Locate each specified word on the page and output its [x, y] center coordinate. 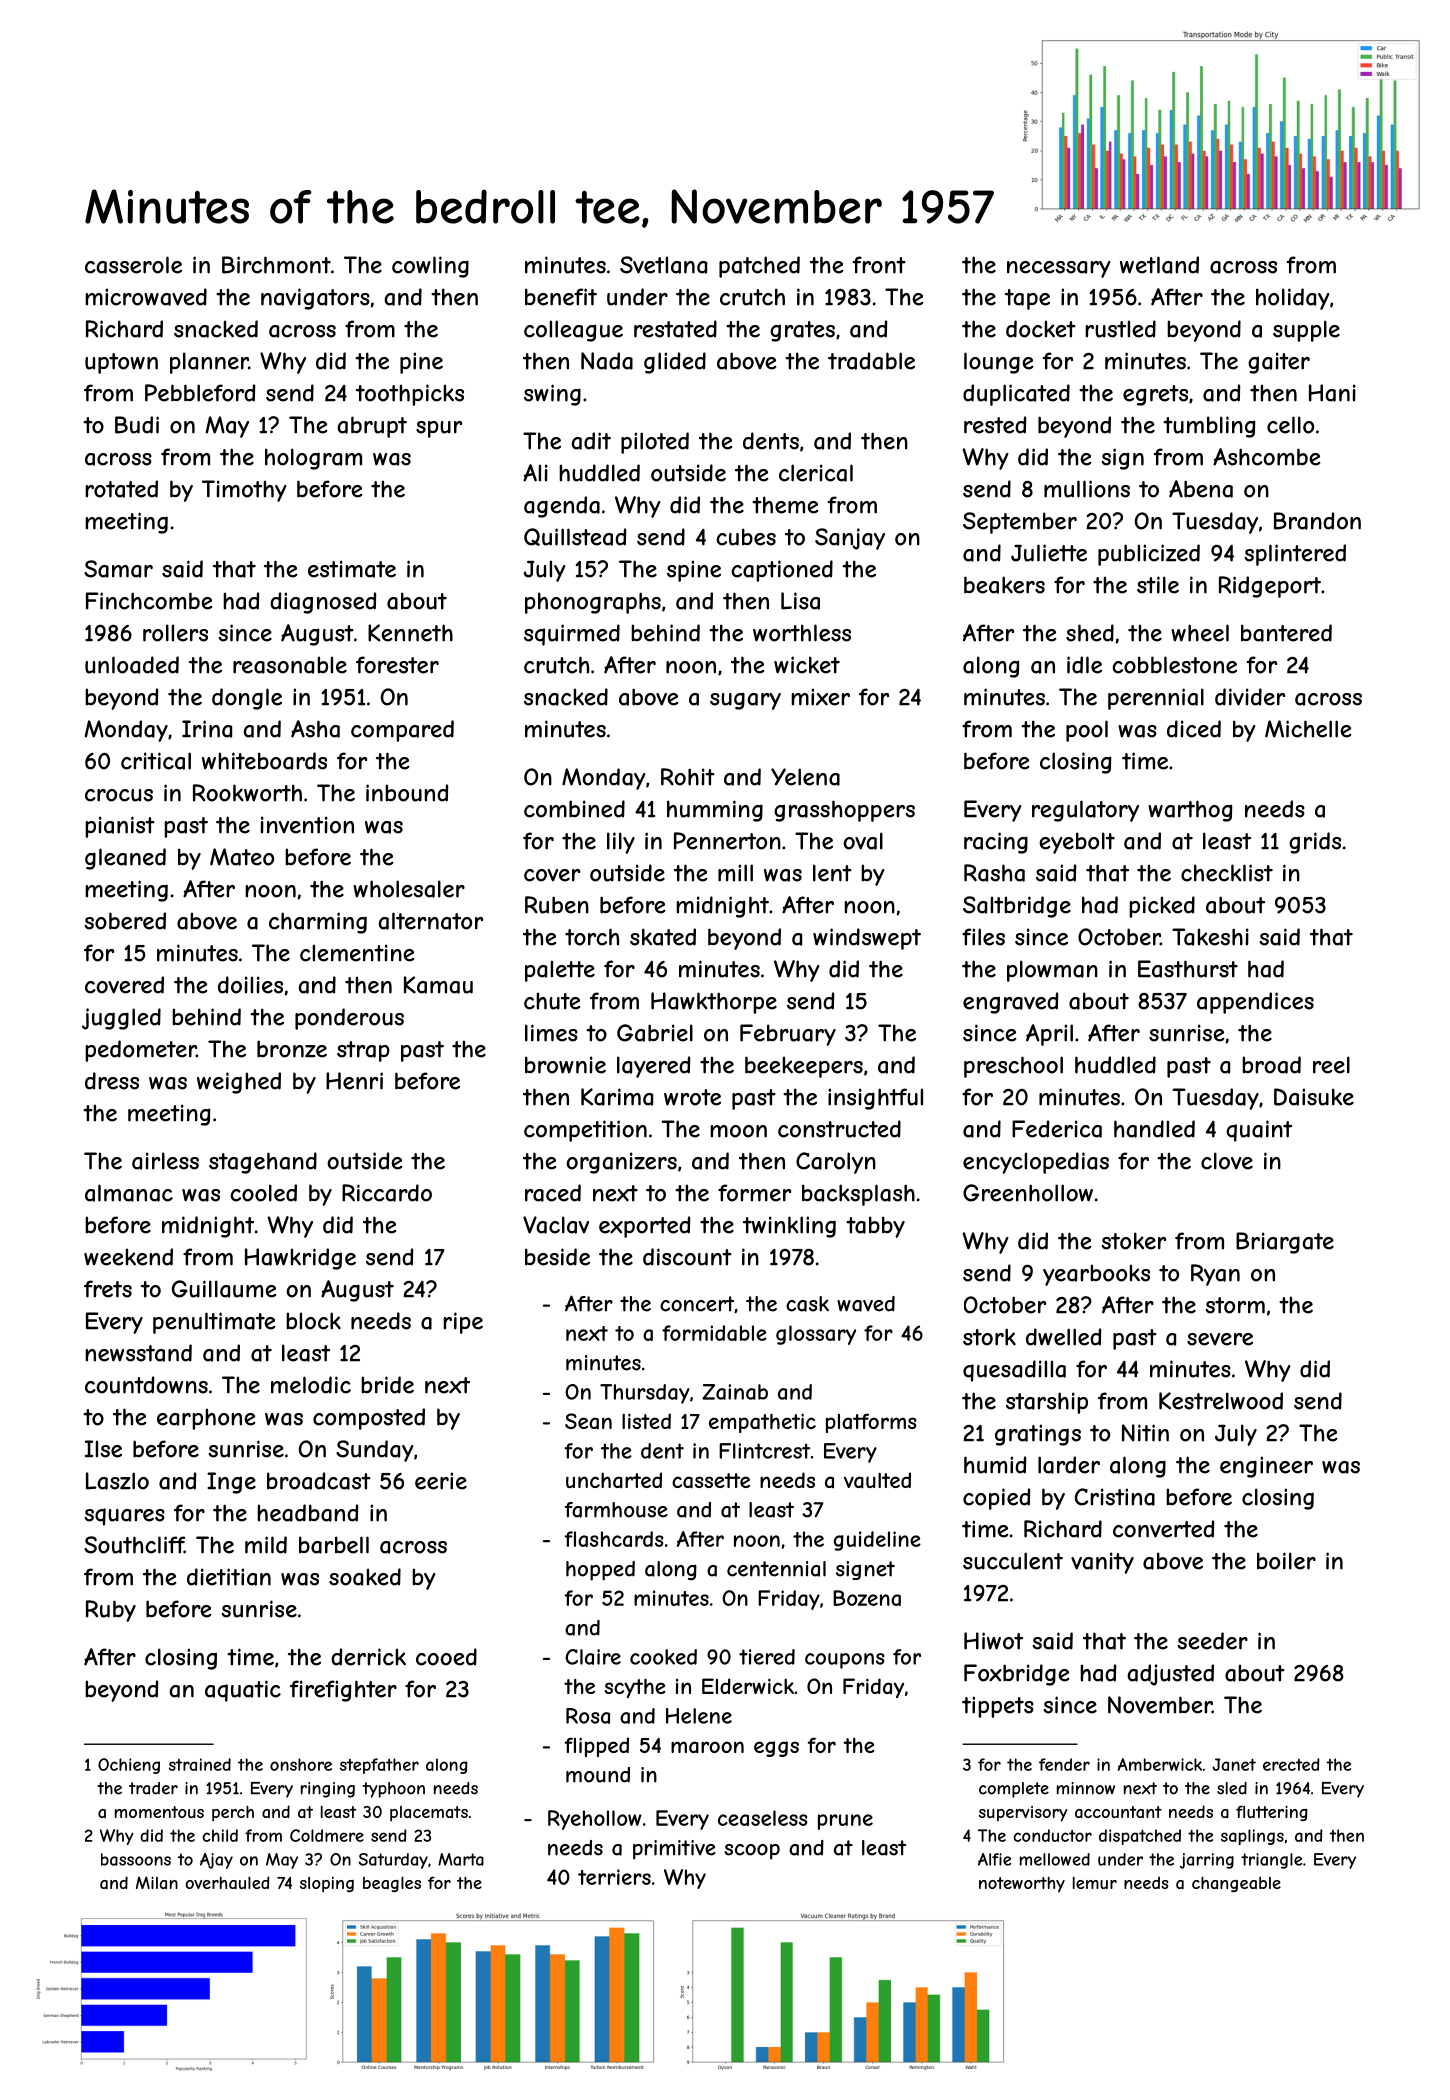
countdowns [146, 1385]
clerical [816, 473]
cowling [430, 267]
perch [233, 1813]
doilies [250, 985]
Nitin [1145, 1433]
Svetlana [663, 265]
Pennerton [727, 841]
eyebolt [1077, 843]
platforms [871, 1423]
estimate [352, 569]
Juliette [1049, 553]
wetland [1159, 265]
